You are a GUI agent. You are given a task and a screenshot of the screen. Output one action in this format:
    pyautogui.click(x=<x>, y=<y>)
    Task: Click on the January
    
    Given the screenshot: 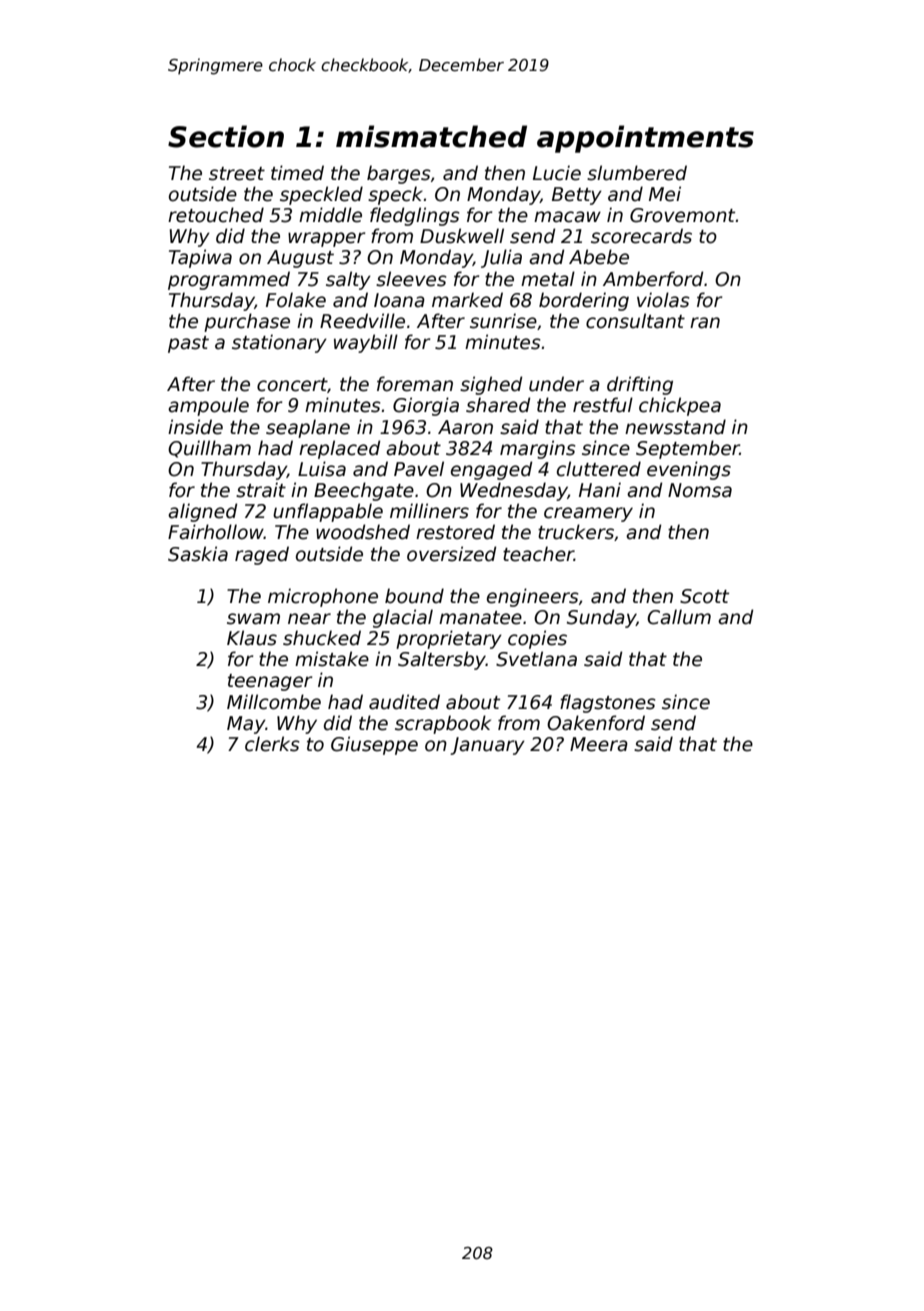 What is the action you would take?
    pyautogui.click(x=487, y=746)
